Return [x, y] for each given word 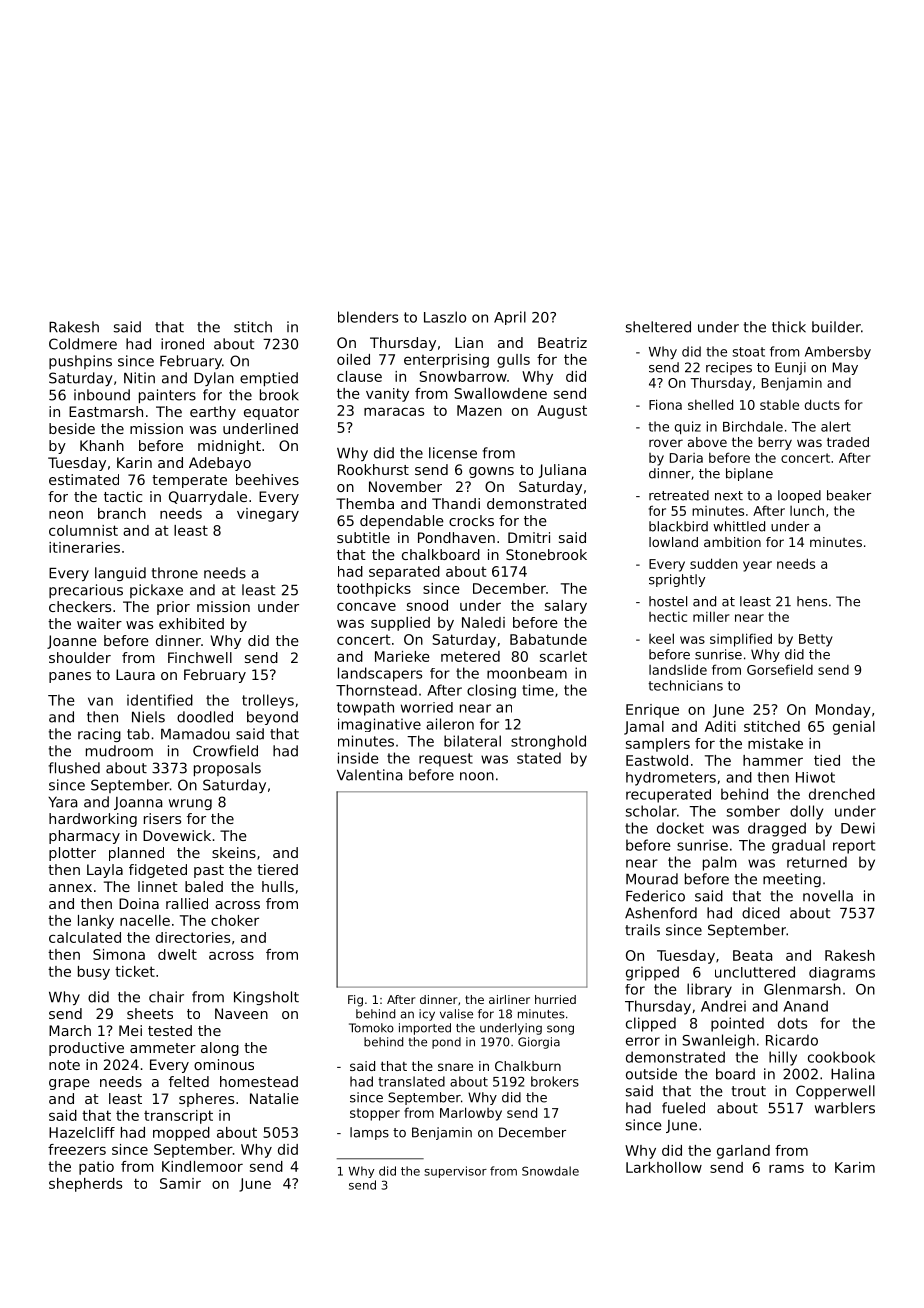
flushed [74, 768]
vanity [387, 395]
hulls [278, 886]
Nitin [139, 378]
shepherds [85, 1185]
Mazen [479, 410]
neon [66, 514]
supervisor [455, 1172]
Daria [686, 458]
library [709, 990]
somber [753, 811]
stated [539, 758]
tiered [277, 869]
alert [836, 426]
